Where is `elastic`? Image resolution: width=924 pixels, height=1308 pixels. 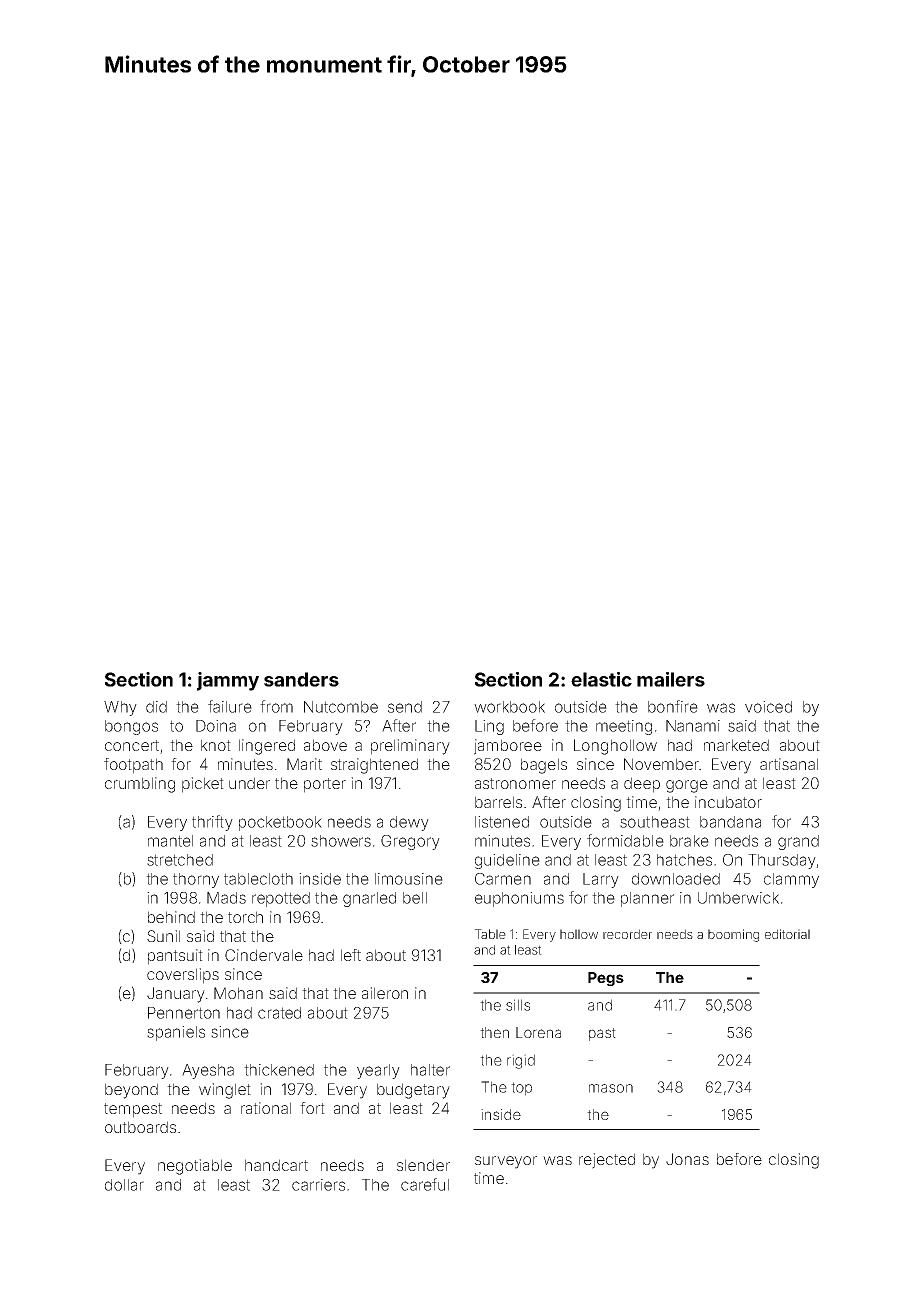
elastic is located at coordinates (601, 679).
